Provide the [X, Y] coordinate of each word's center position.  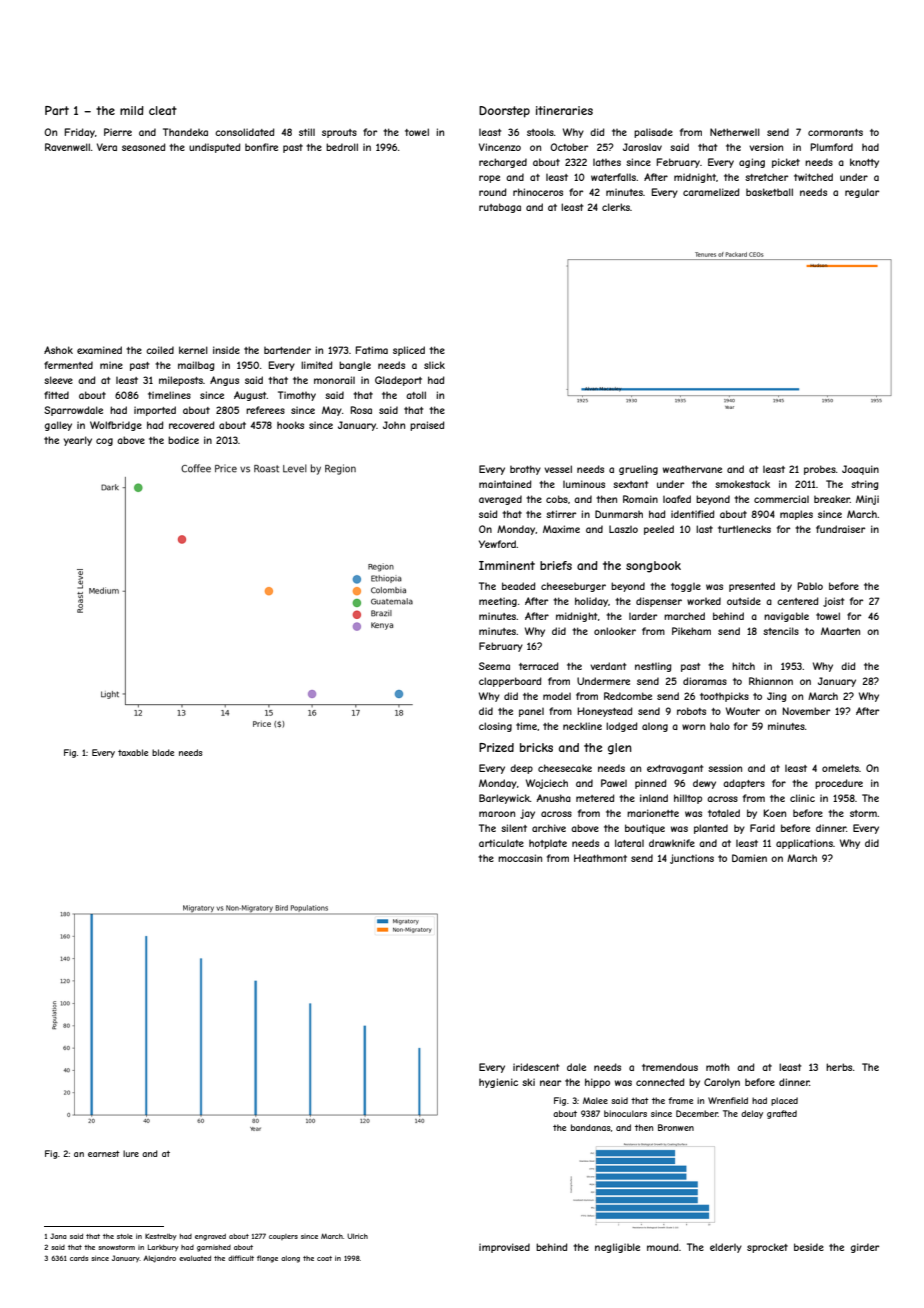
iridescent [536, 1067]
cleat [163, 110]
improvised [504, 1248]
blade [163, 752]
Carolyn [722, 1083]
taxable [133, 752]
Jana [58, 1236]
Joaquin [860, 470]
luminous [584, 484]
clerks [616, 207]
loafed [677, 499]
